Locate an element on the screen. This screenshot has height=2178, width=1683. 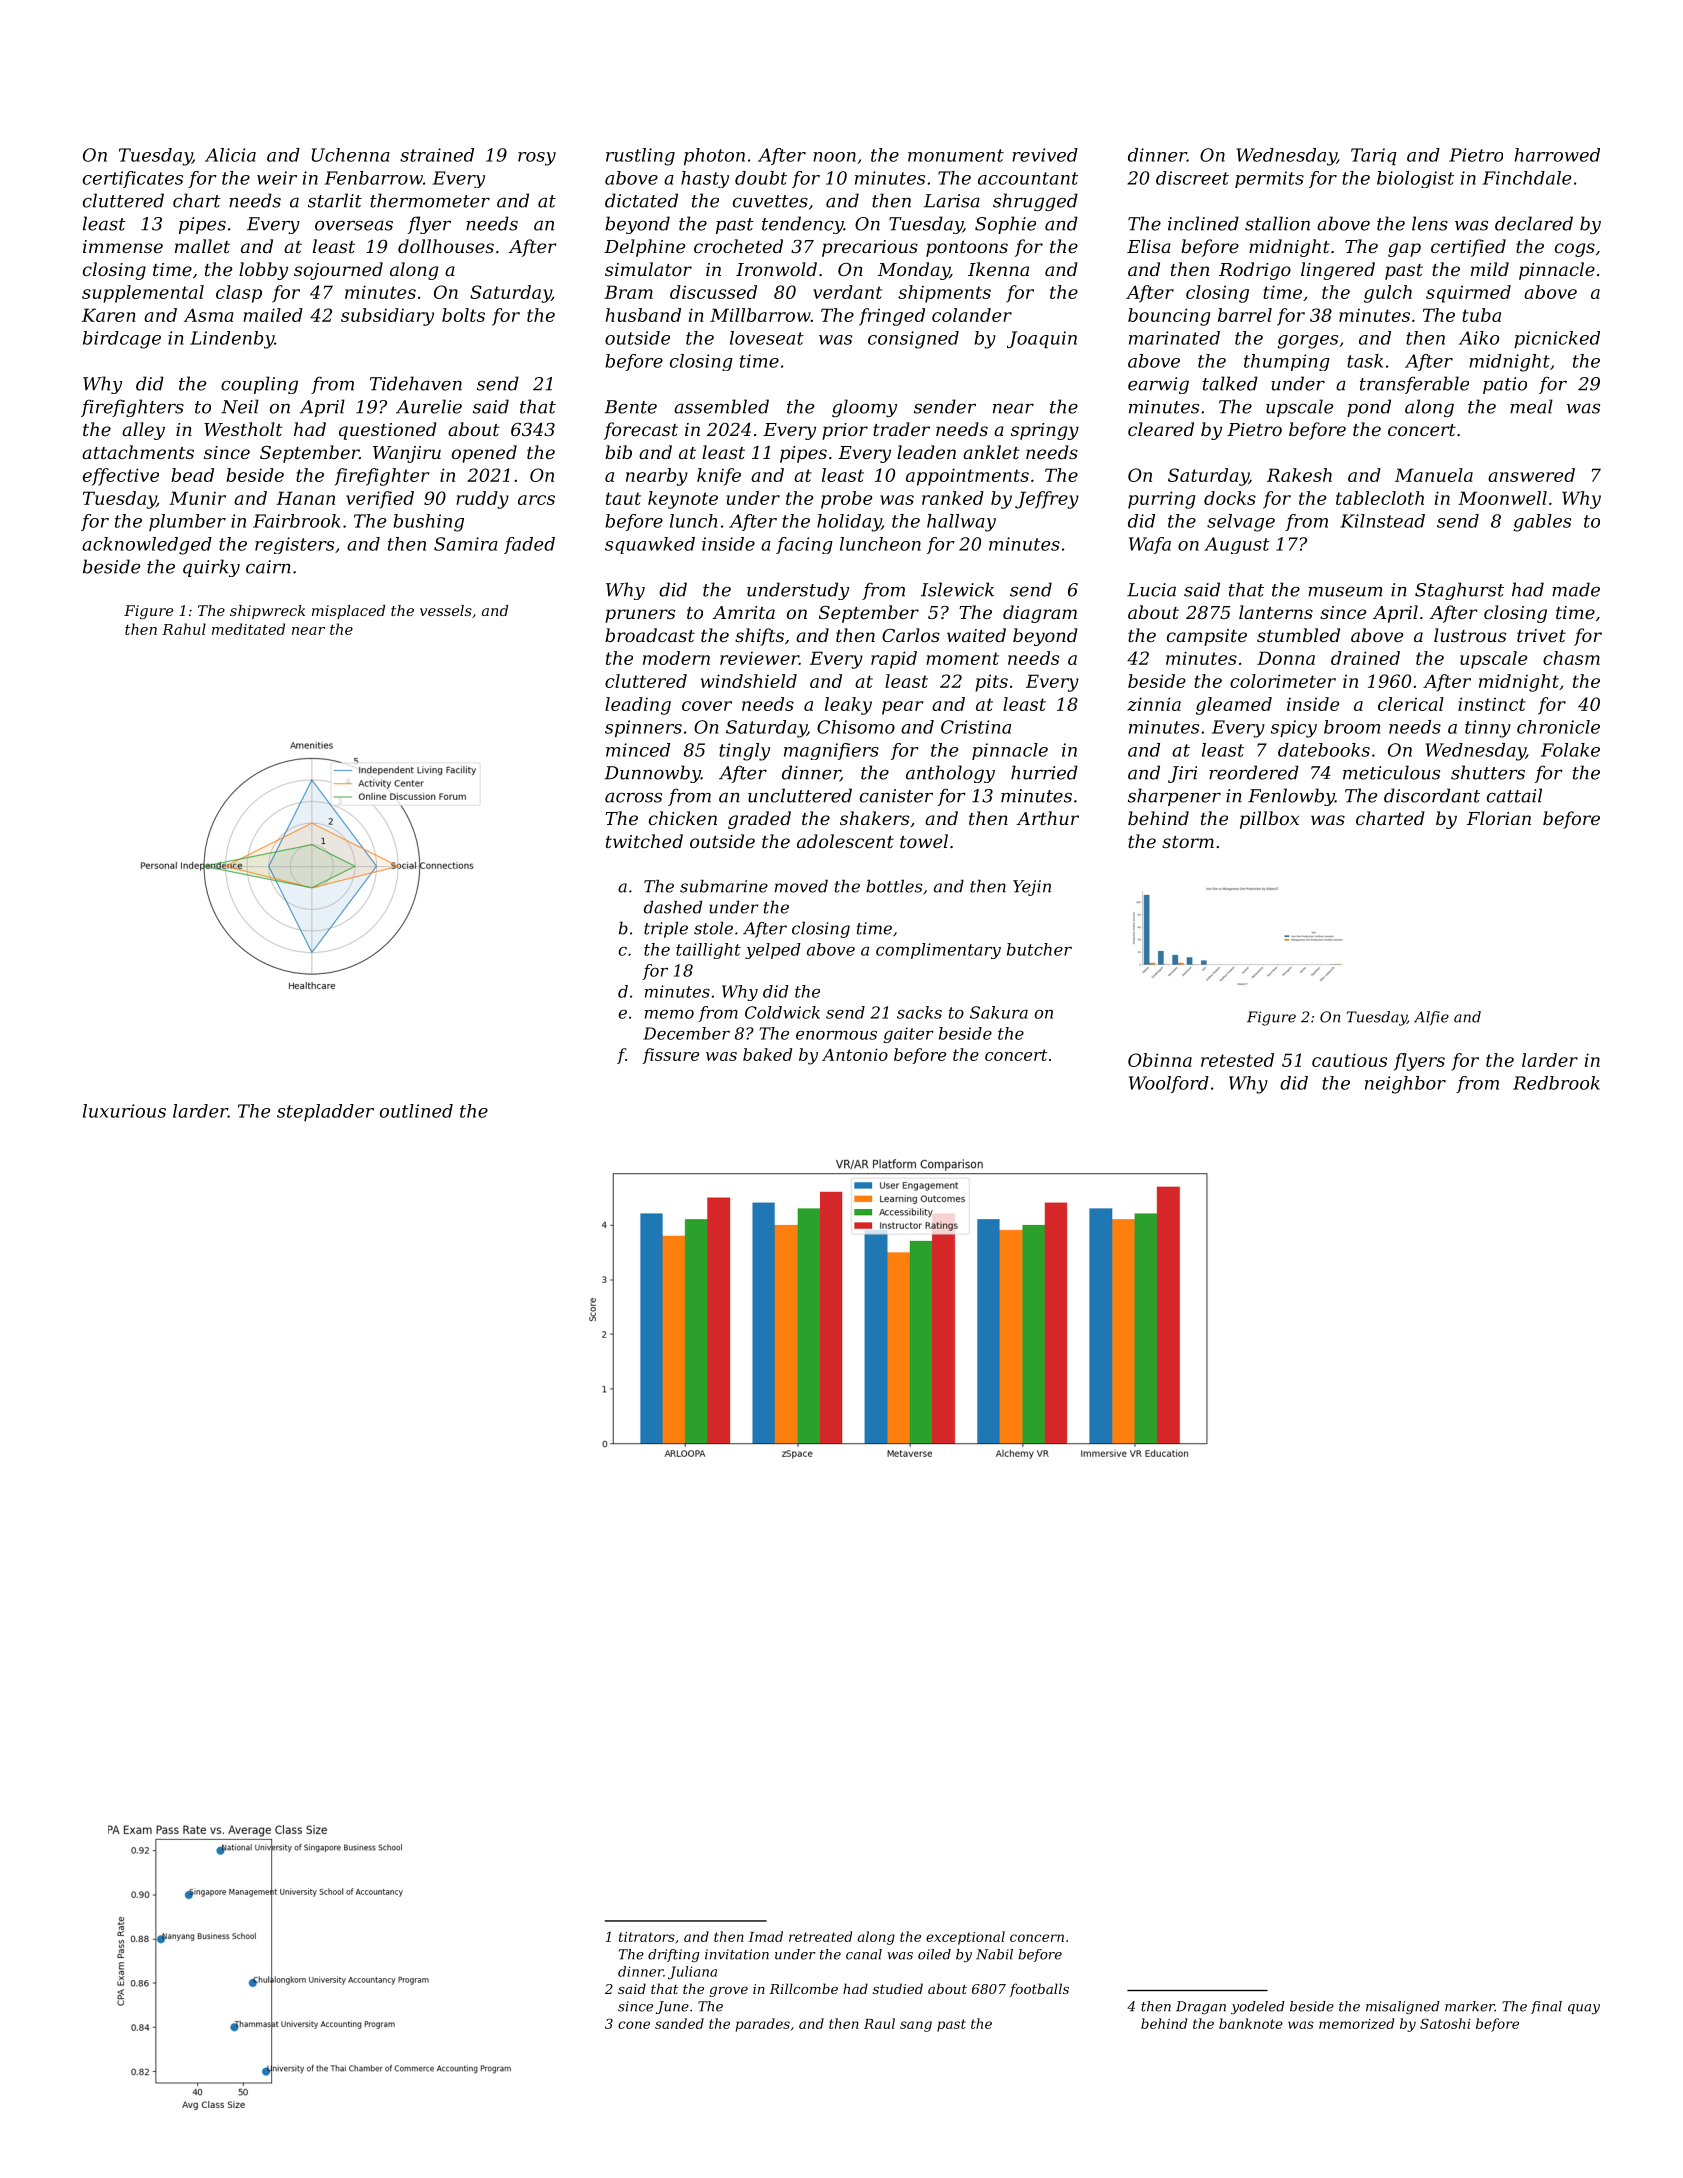
gulch is located at coordinates (1388, 294).
